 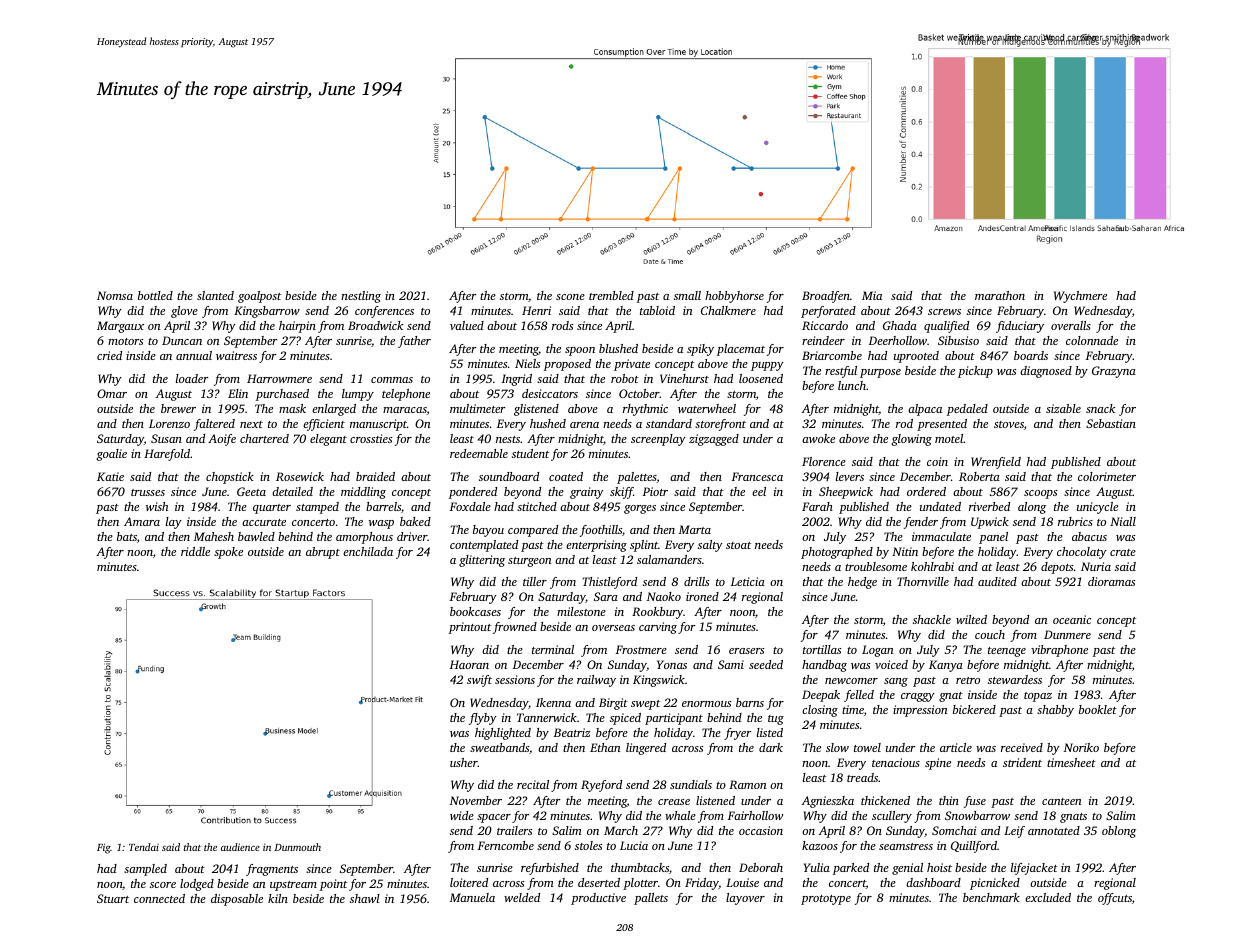 I want to click on Haoran, so click(x=469, y=664).
